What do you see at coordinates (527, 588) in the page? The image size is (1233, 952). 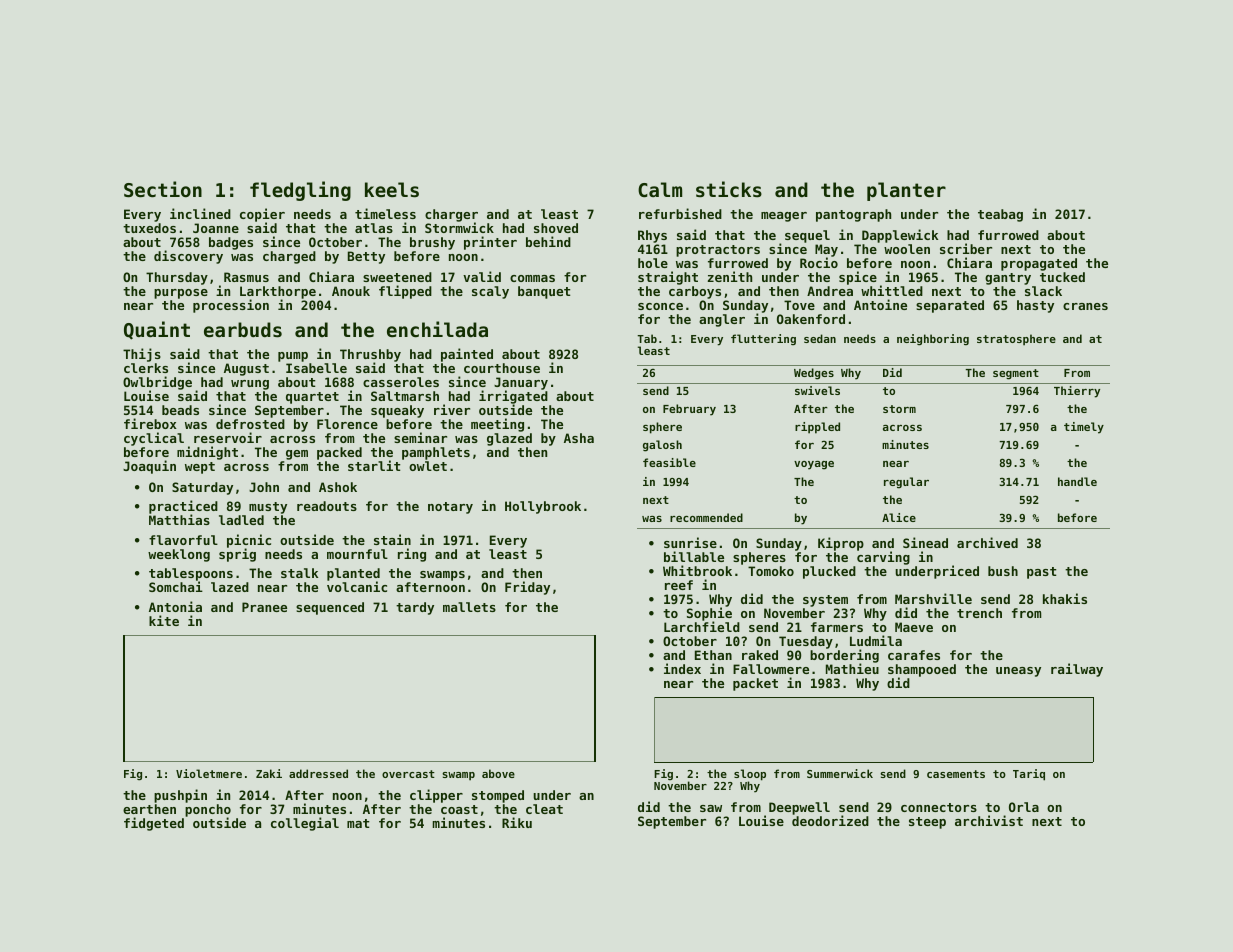 I see `Friday` at bounding box center [527, 588].
